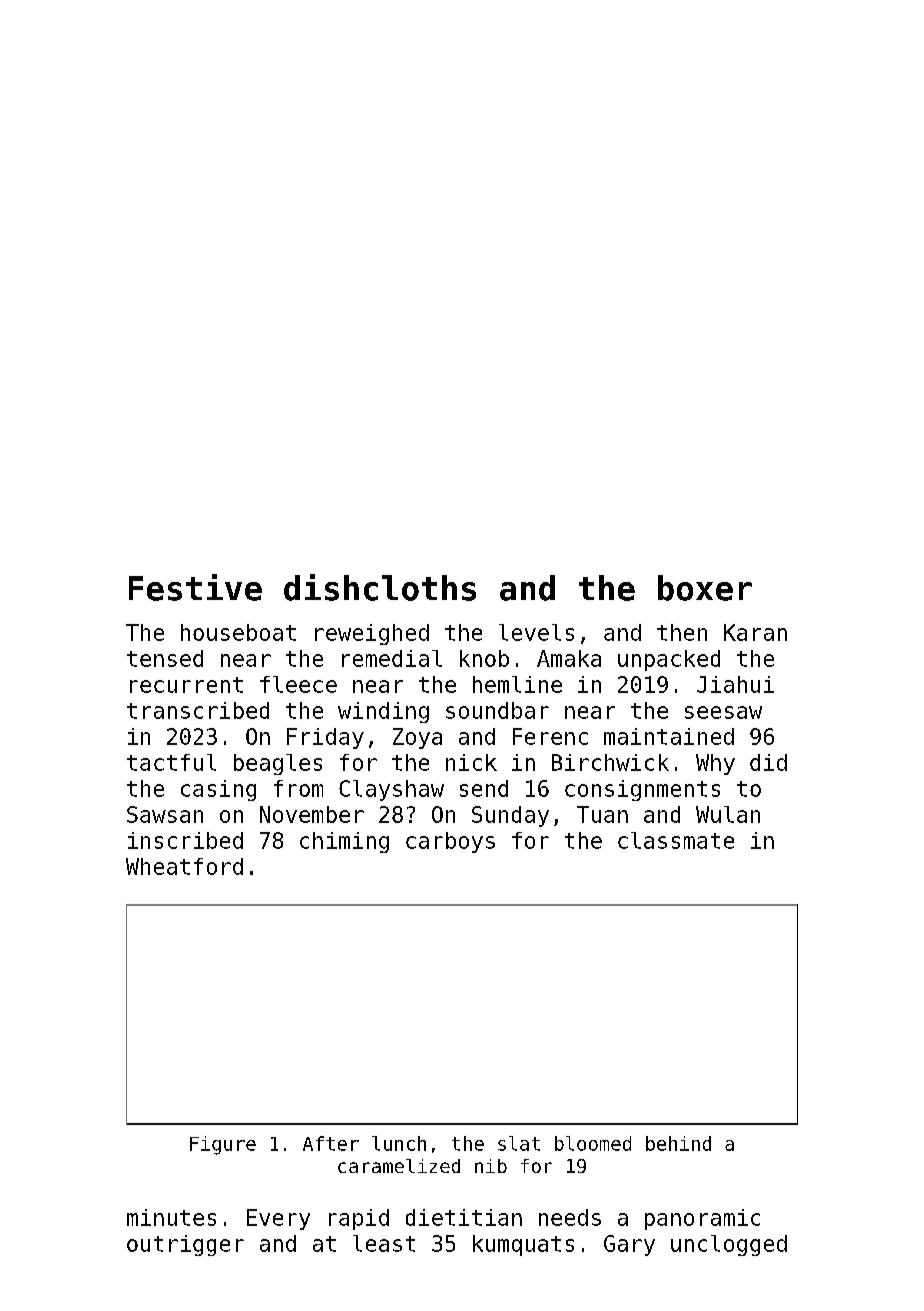 This screenshot has height=1311, width=924. Describe the element at coordinates (380, 587) in the screenshot. I see `dishcloths` at that location.
